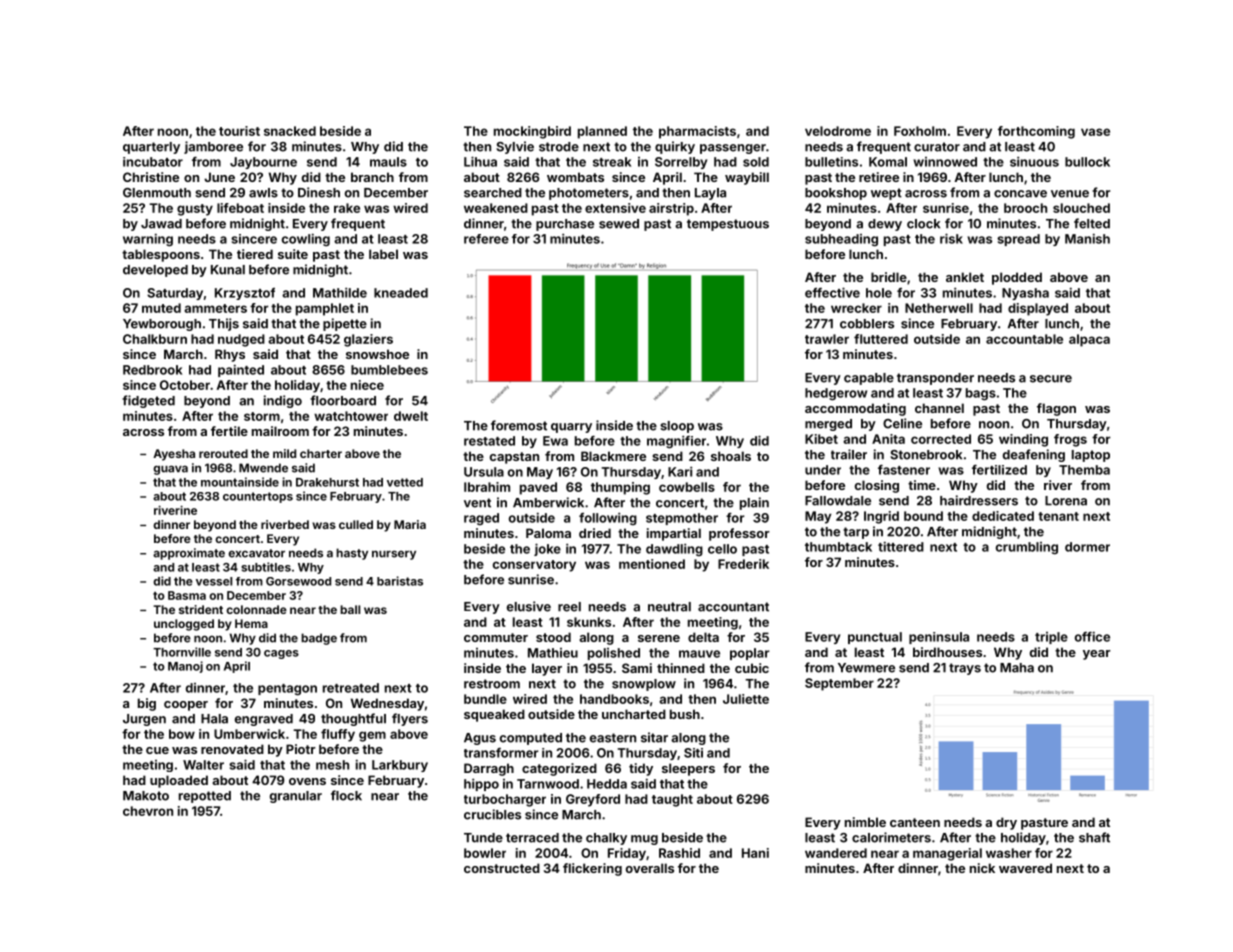 The width and height of the document is (1233, 952). I want to click on Foxholm, so click(920, 131).
